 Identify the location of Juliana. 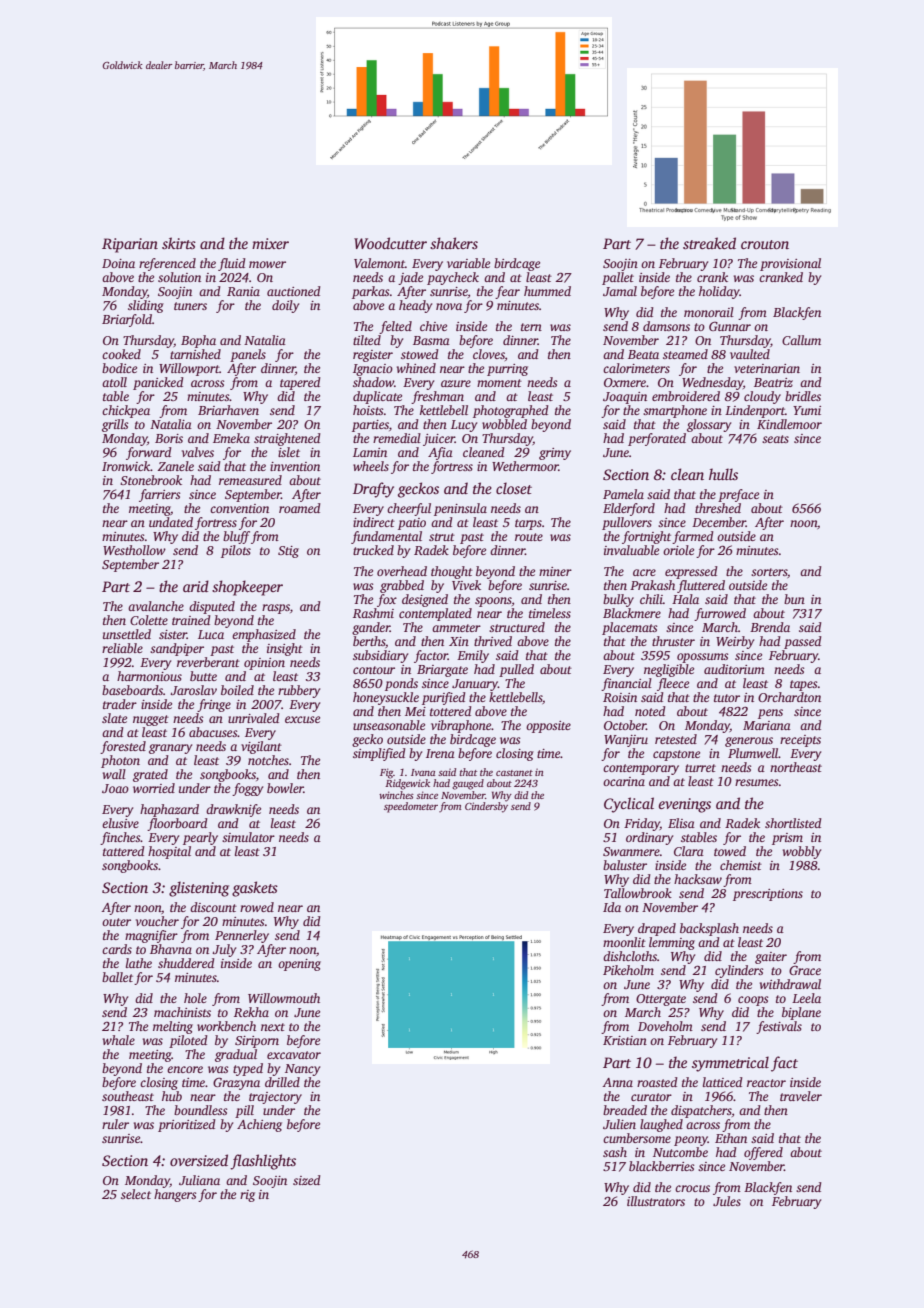
(199, 1180).
